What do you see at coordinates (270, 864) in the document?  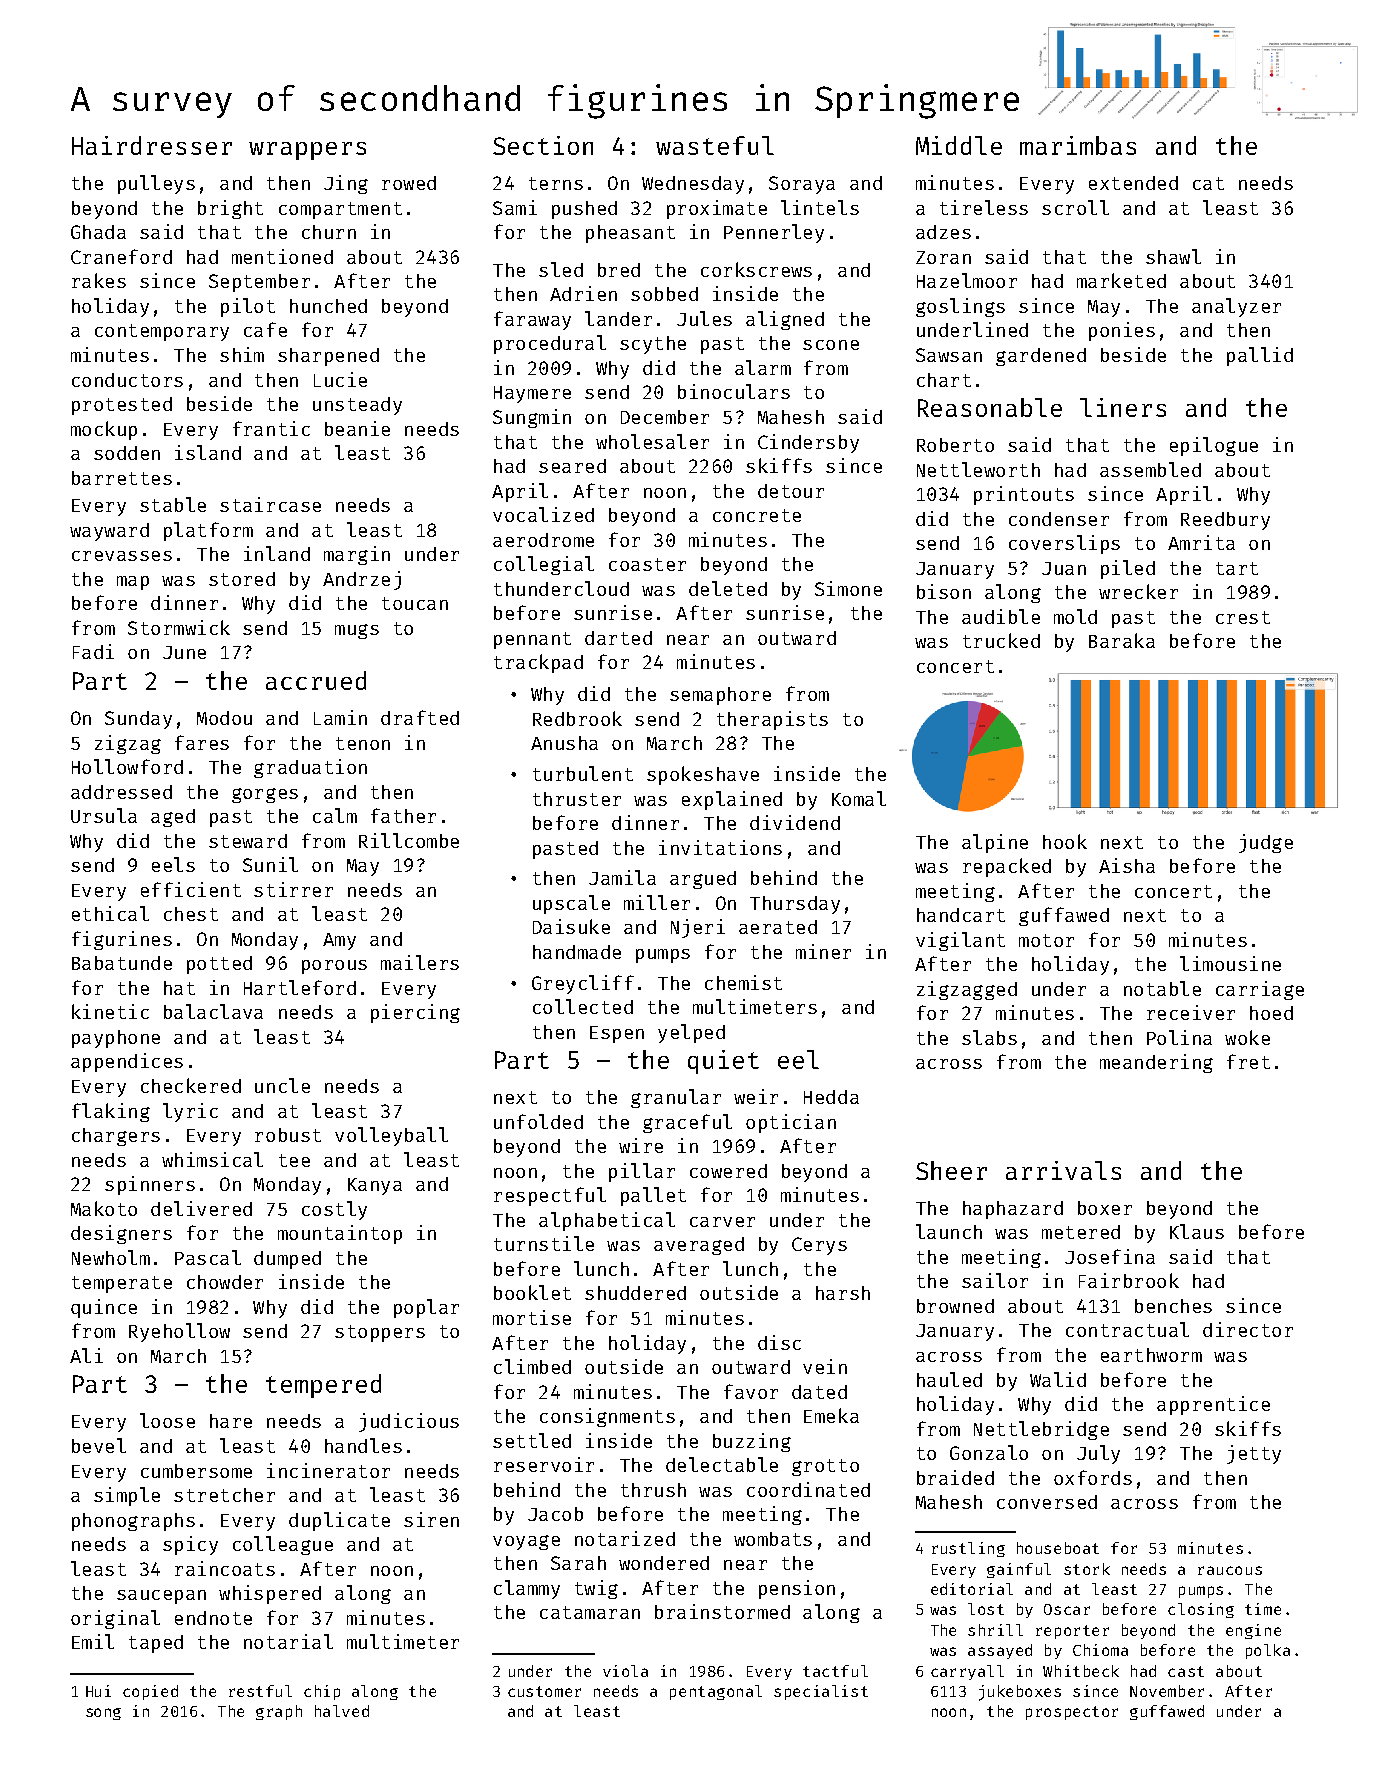 I see `Sunil` at bounding box center [270, 864].
